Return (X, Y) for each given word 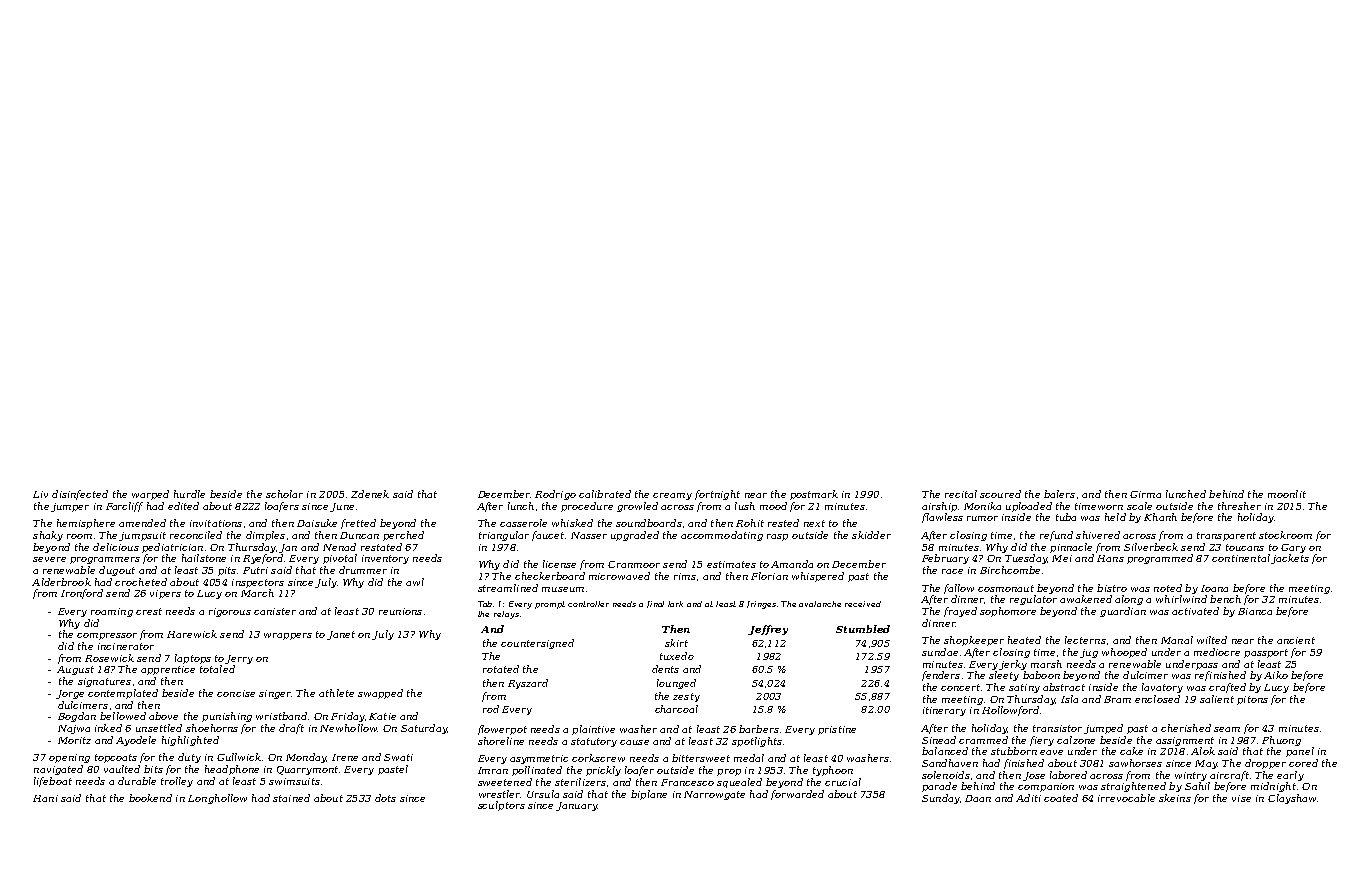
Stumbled (863, 629)
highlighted (190, 741)
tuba (1066, 517)
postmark (814, 495)
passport (1266, 653)
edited (183, 506)
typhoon (833, 771)
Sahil (1197, 786)
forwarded (797, 795)
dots (385, 798)
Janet (341, 635)
